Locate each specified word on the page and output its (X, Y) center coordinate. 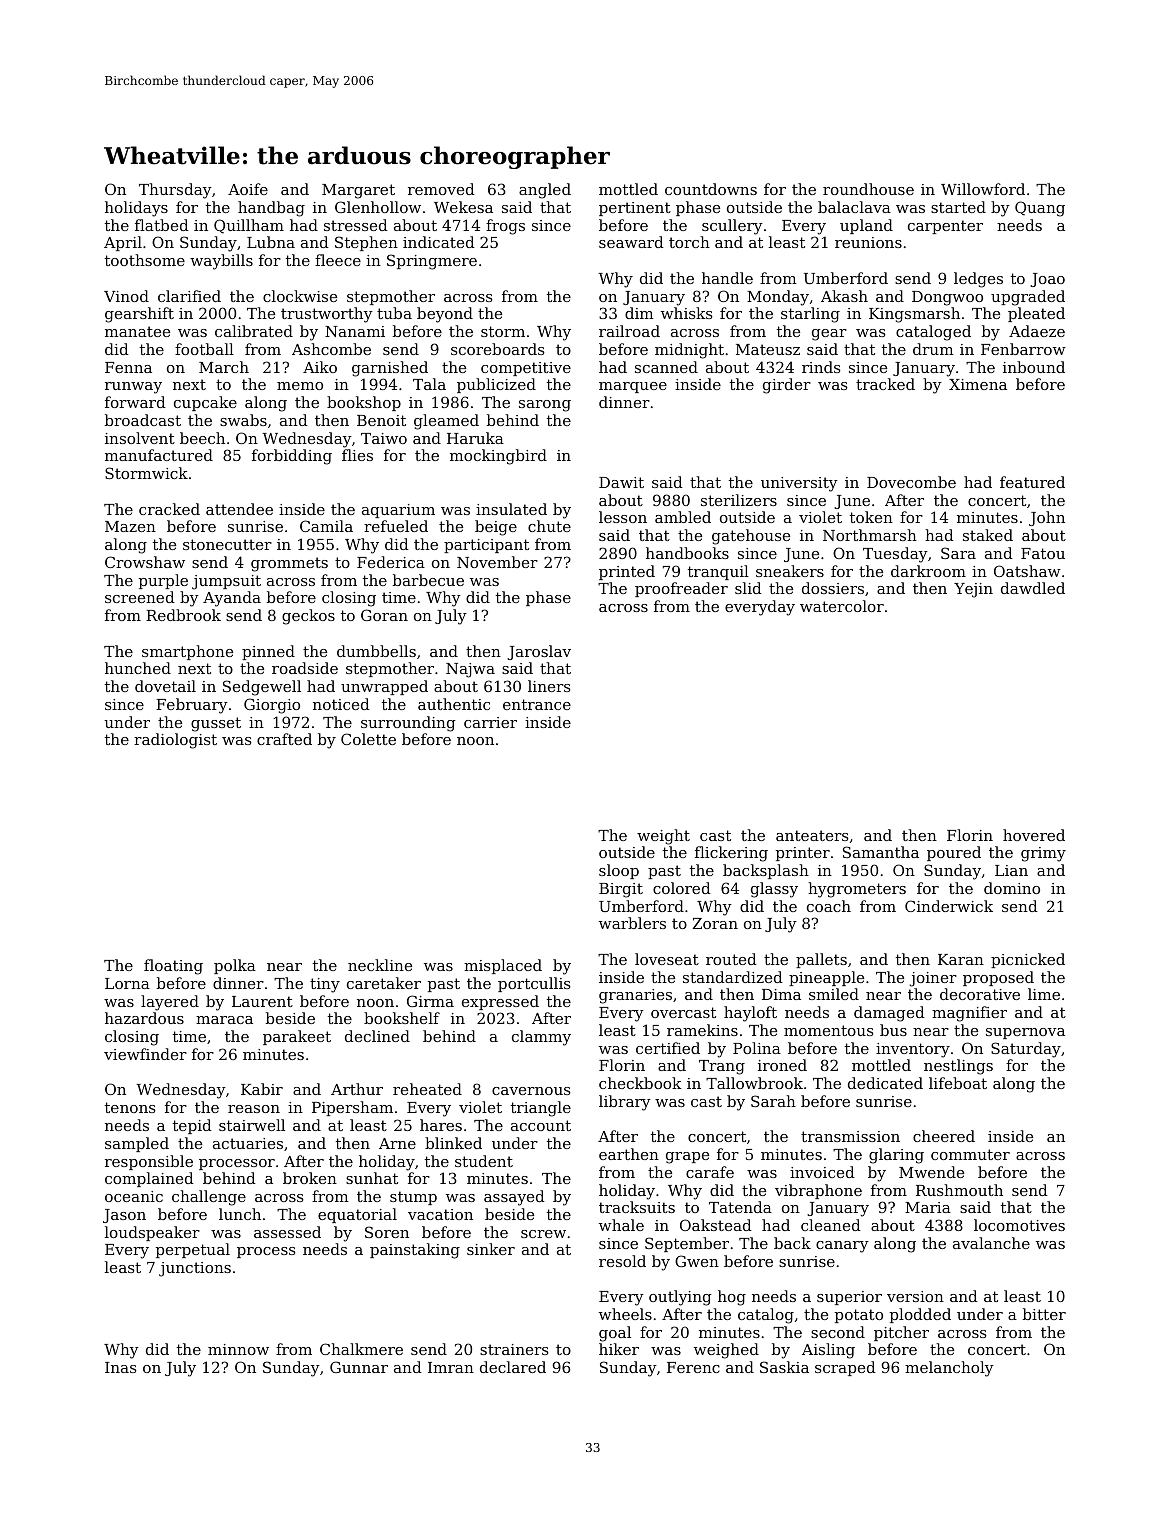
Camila (326, 526)
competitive (526, 369)
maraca (224, 1020)
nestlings (958, 1067)
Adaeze (1037, 331)
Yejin (973, 590)
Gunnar (359, 1367)
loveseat (667, 959)
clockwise (300, 296)
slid (748, 588)
